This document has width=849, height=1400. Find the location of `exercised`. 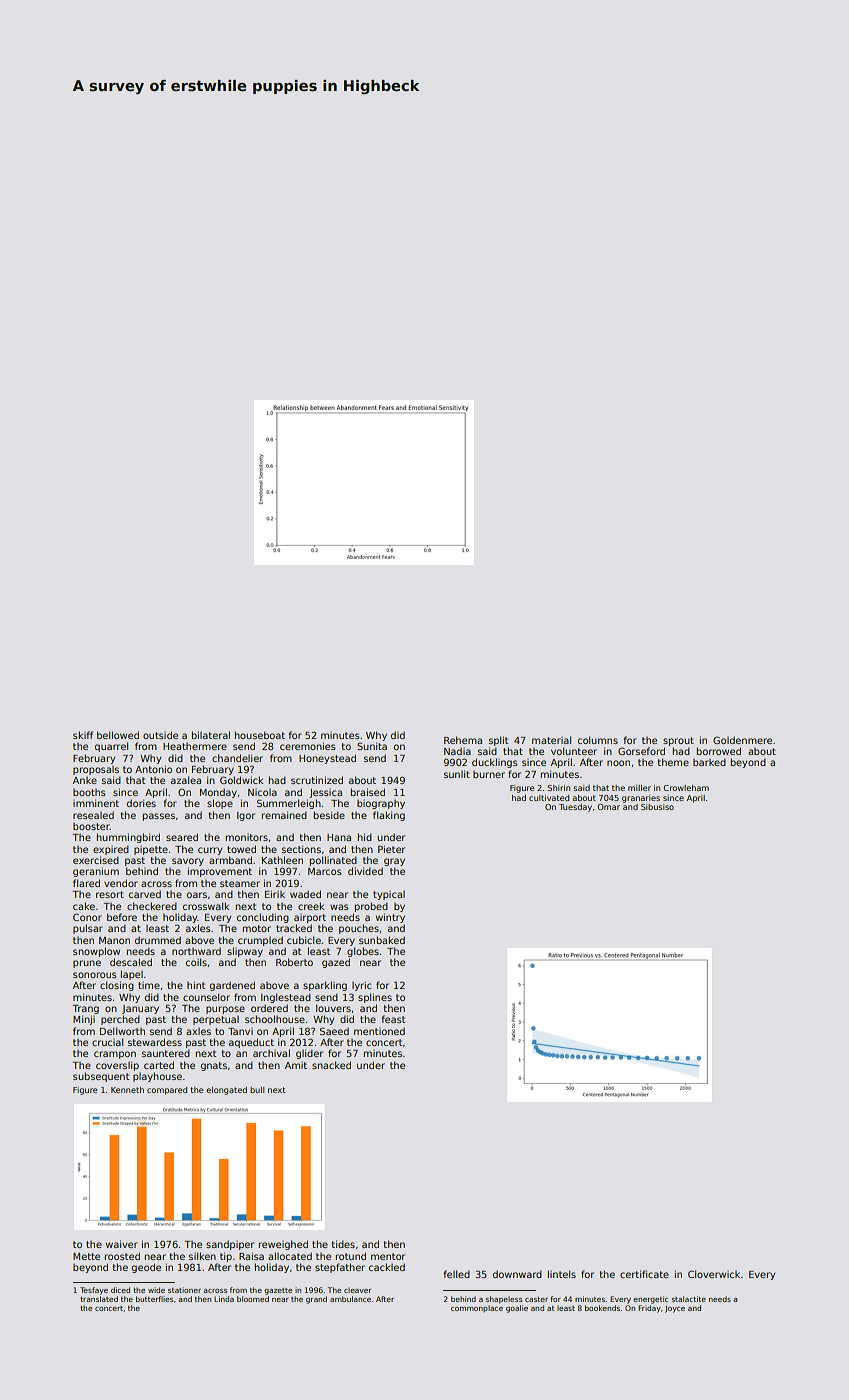

exercised is located at coordinates (96, 860).
